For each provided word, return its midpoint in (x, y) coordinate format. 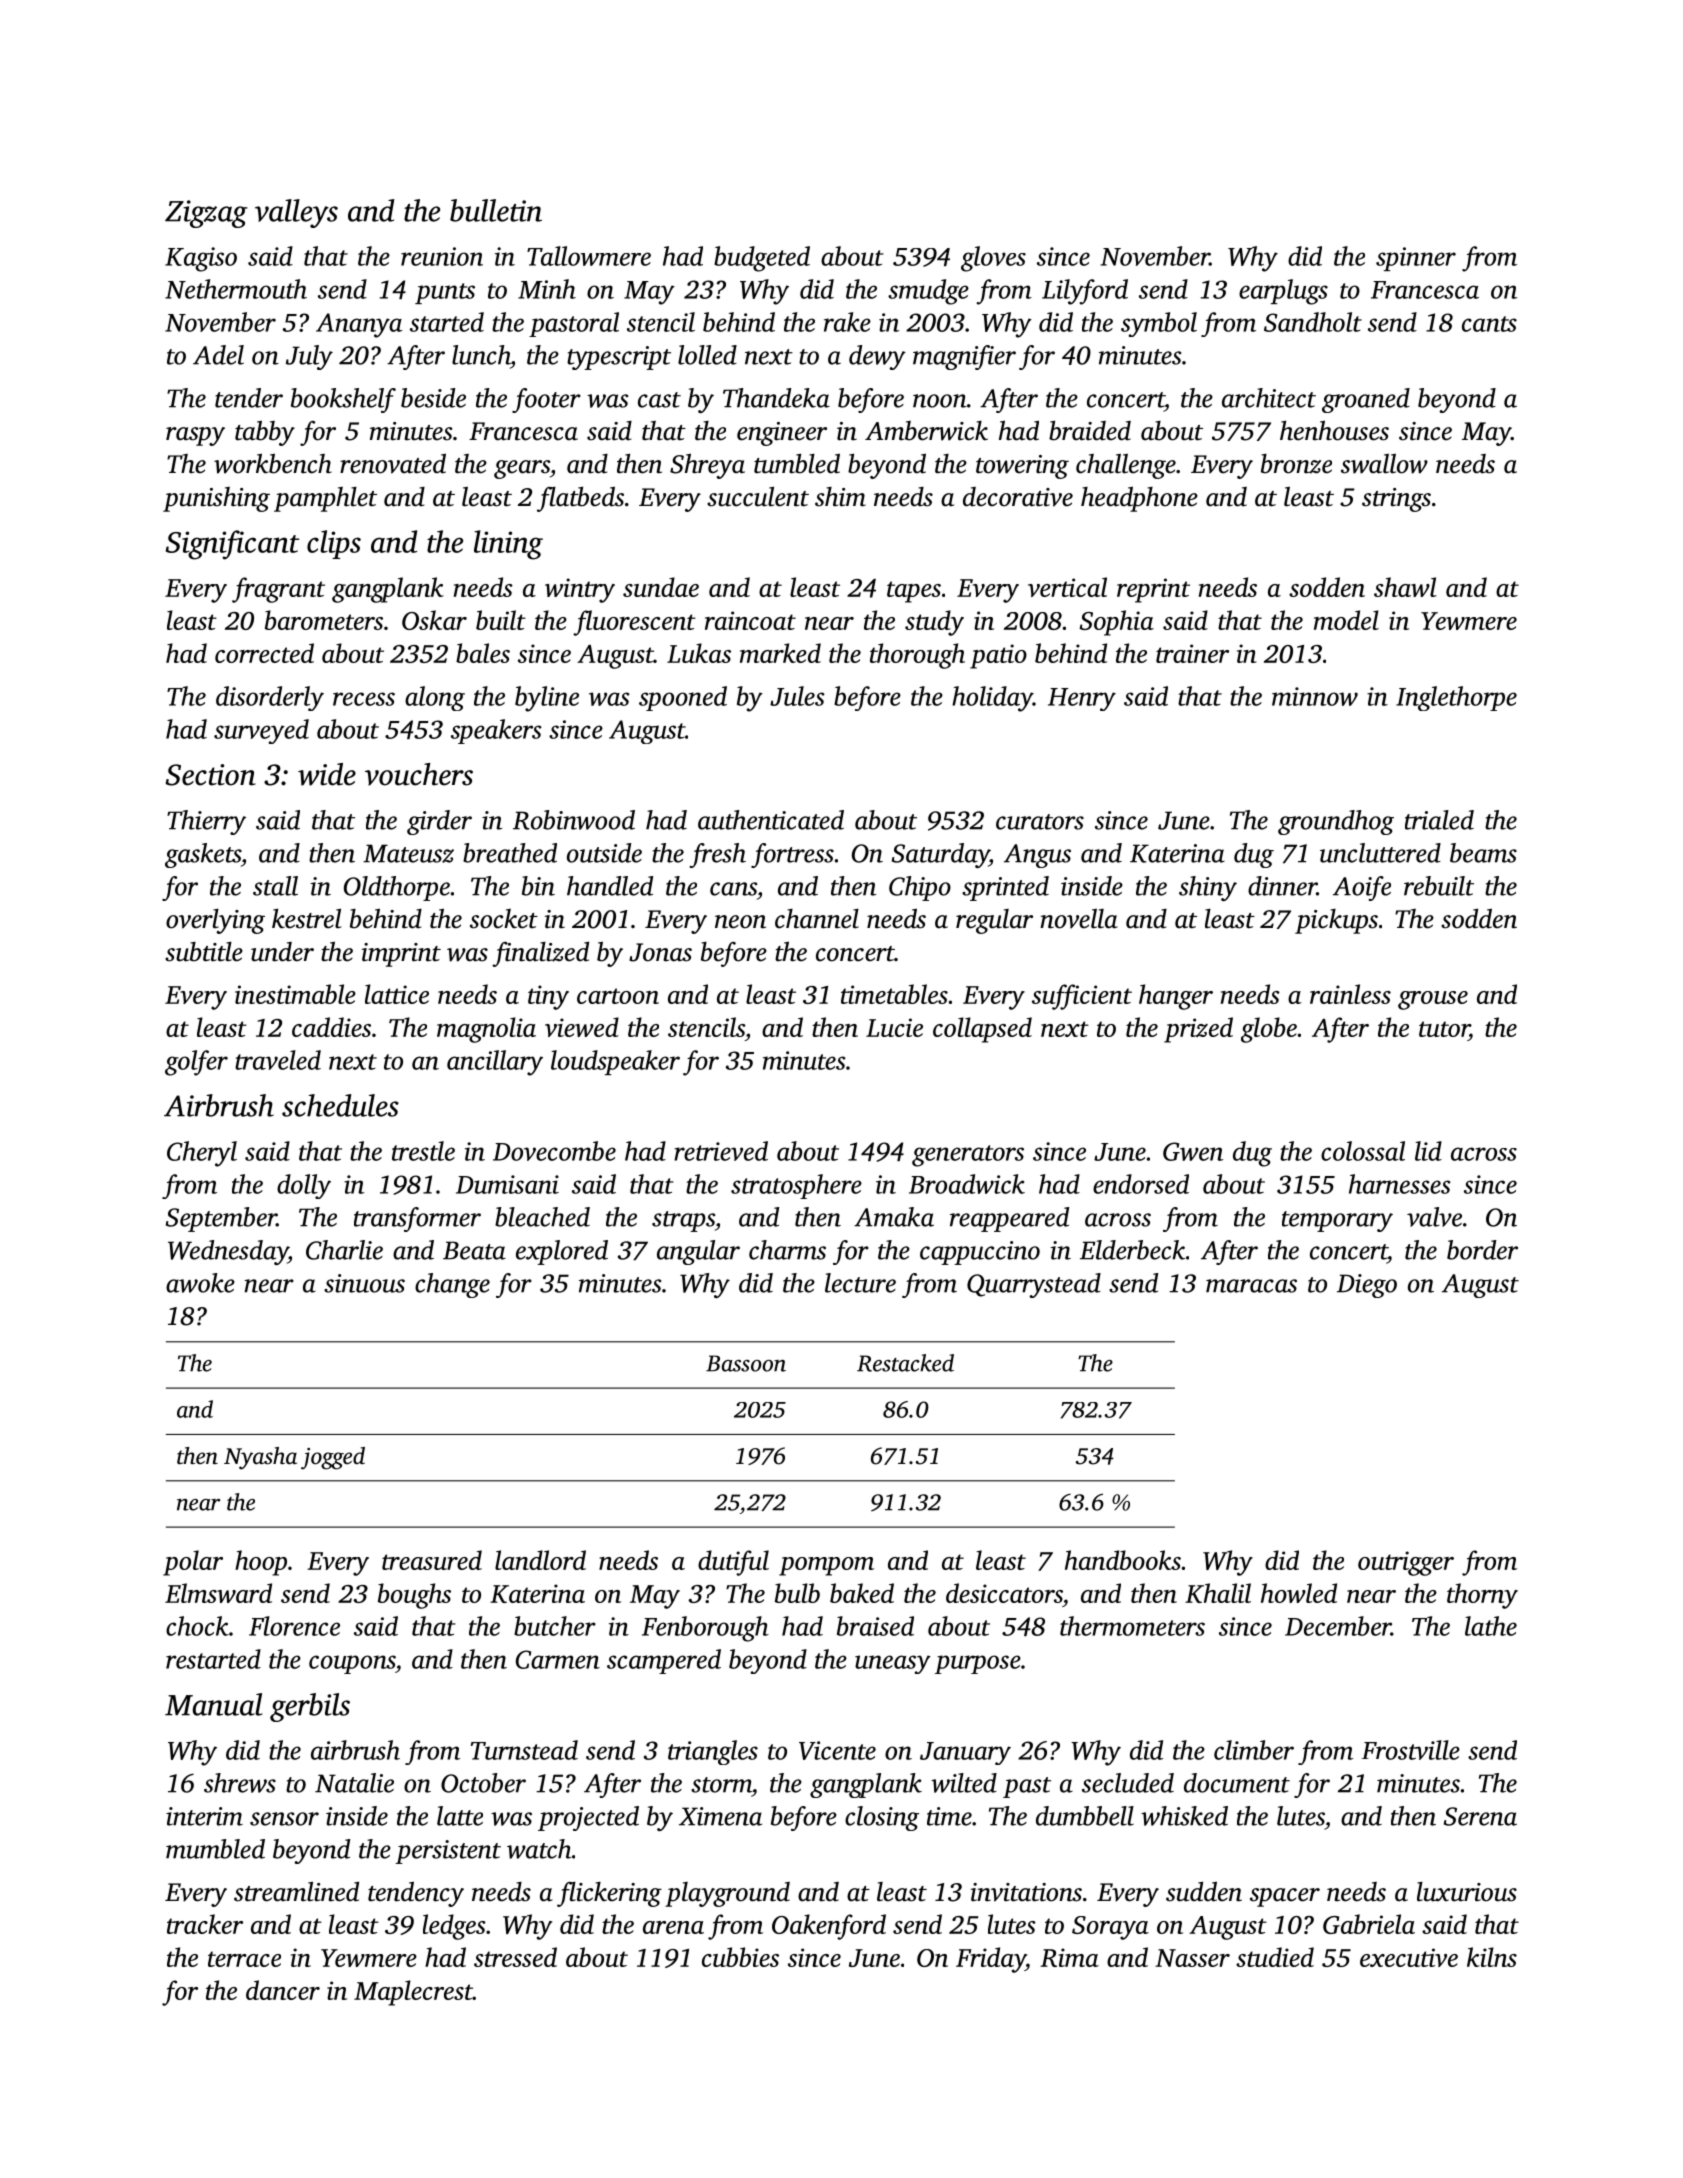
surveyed (261, 731)
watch (539, 1849)
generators (968, 1156)
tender (249, 398)
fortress (792, 855)
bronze (1296, 464)
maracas (1251, 1286)
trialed (1439, 820)
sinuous (364, 1283)
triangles (713, 1752)
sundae (661, 587)
